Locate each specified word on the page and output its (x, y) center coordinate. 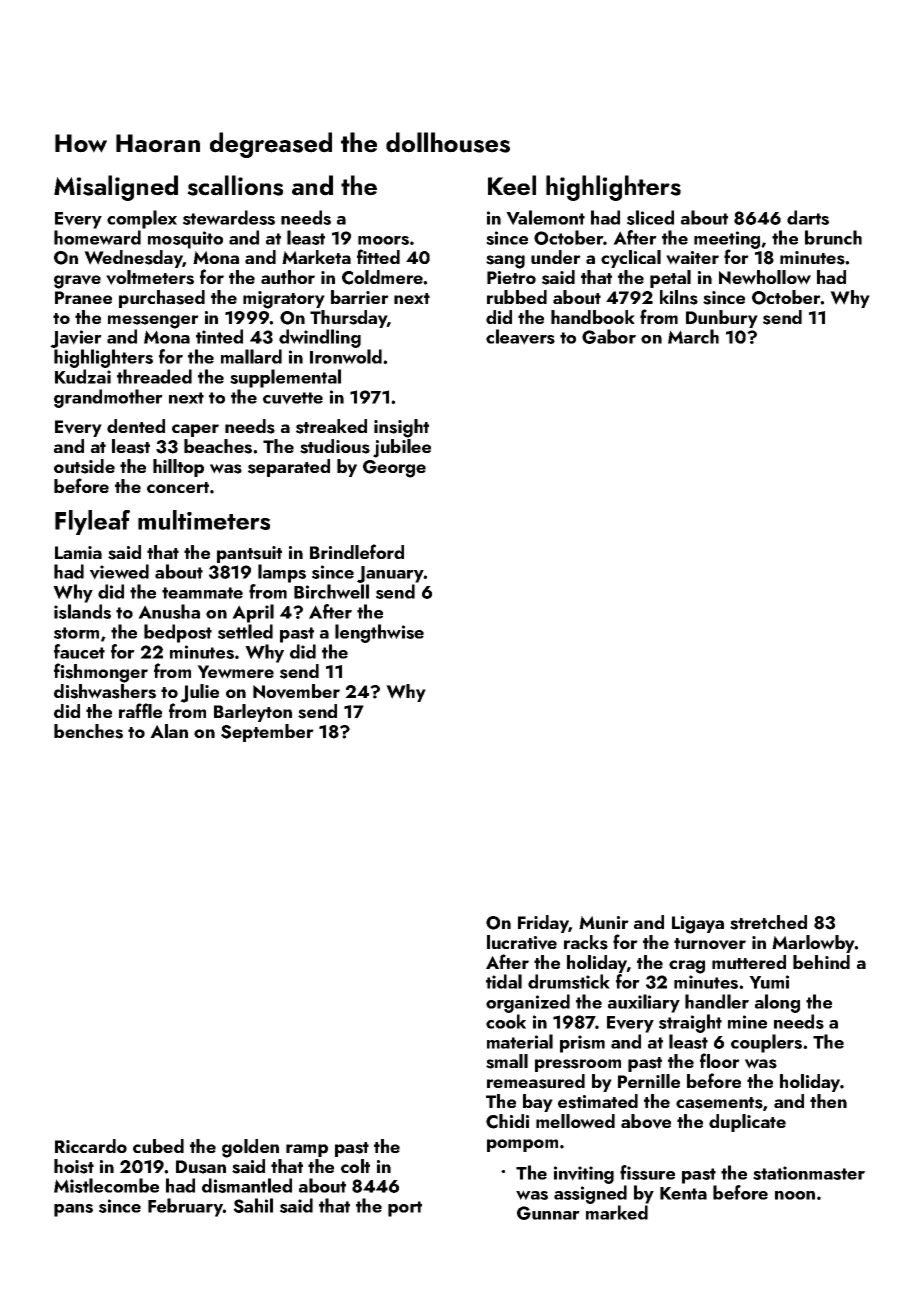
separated (289, 468)
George (394, 469)
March (693, 336)
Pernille (649, 1081)
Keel (512, 185)
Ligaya (698, 925)
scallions (235, 185)
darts (808, 217)
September (267, 733)
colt (355, 1166)
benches (88, 731)
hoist (74, 1166)
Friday (543, 924)
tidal (504, 981)
